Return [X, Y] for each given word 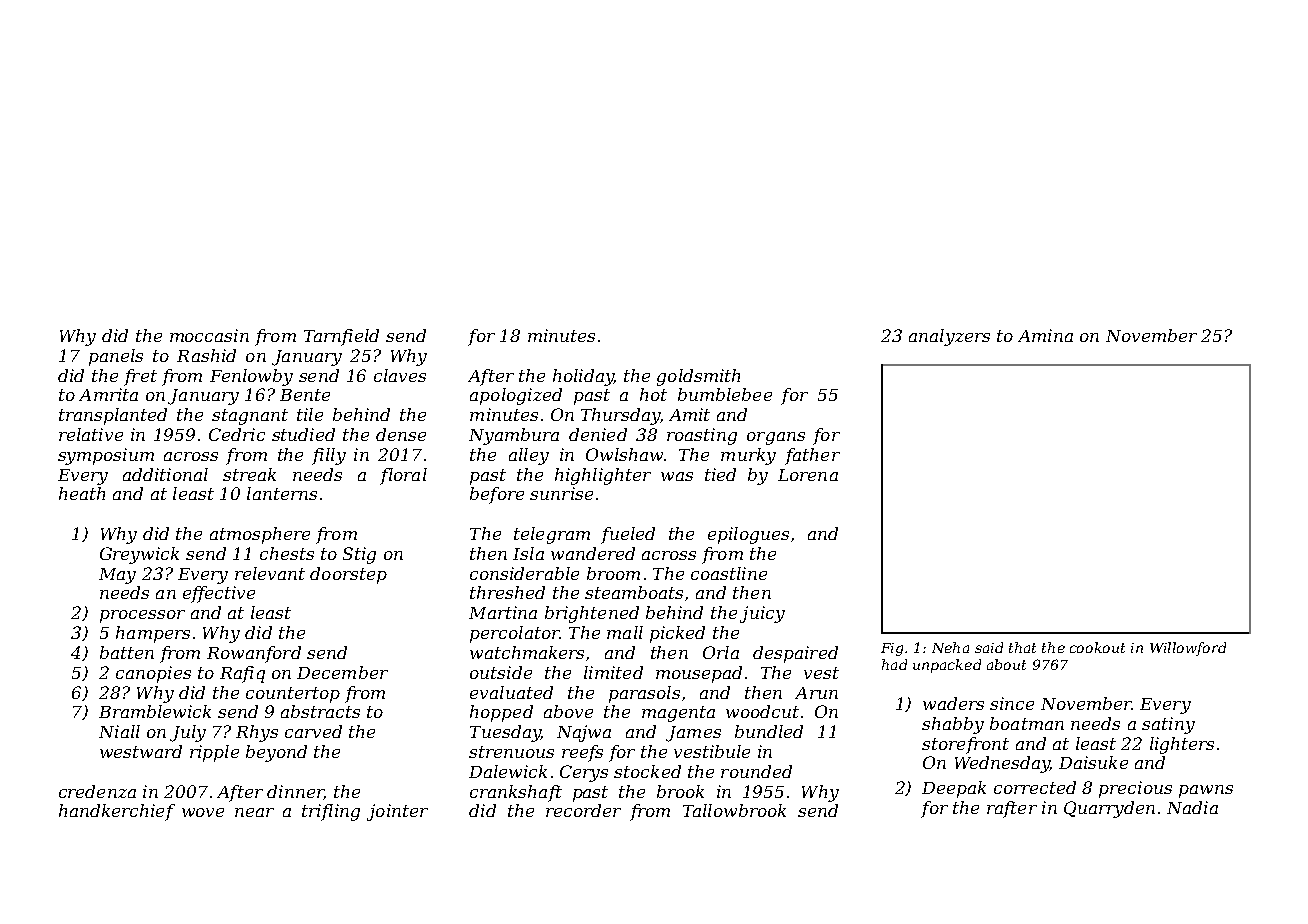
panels [116, 357]
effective [219, 594]
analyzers [949, 337]
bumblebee [725, 394]
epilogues [748, 535]
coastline [729, 573]
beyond [276, 753]
